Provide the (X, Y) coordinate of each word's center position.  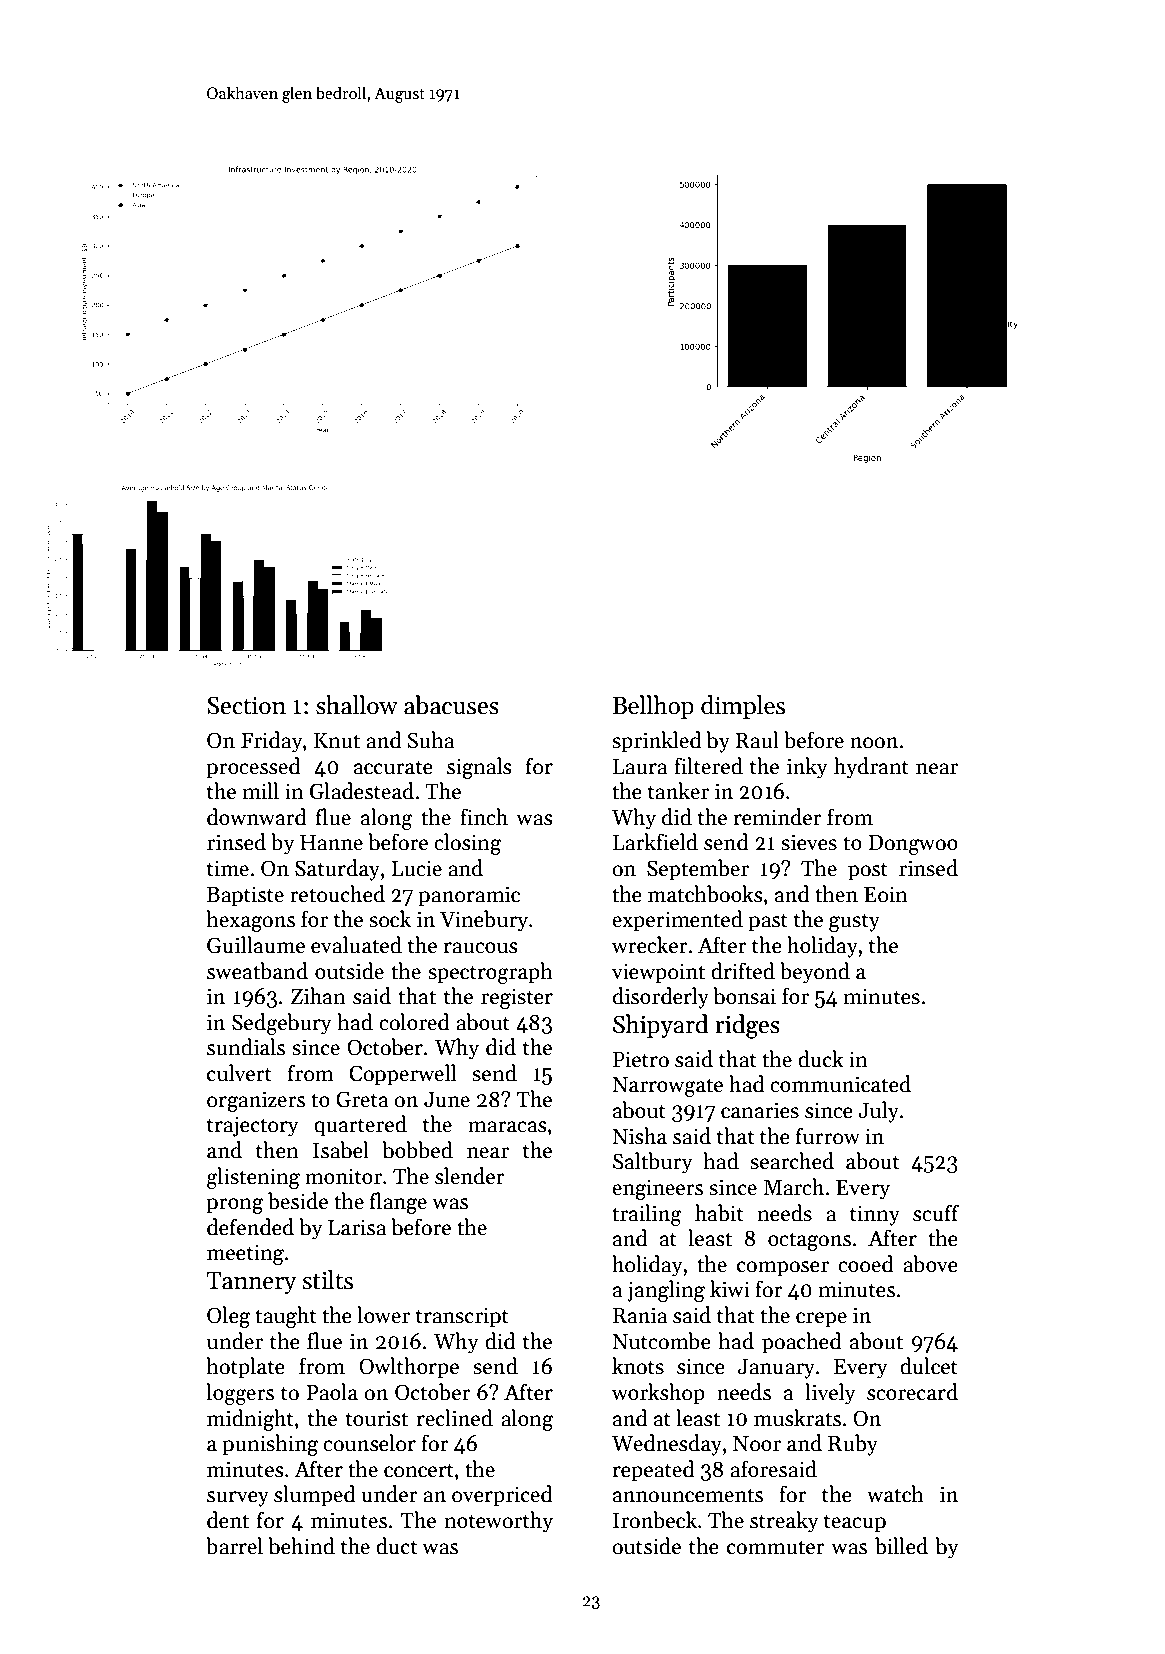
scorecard (912, 1392)
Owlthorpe (409, 1368)
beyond (815, 973)
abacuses (451, 705)
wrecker (650, 945)
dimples (743, 707)
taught (286, 1317)
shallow (357, 705)
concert (419, 1470)
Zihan (318, 996)
